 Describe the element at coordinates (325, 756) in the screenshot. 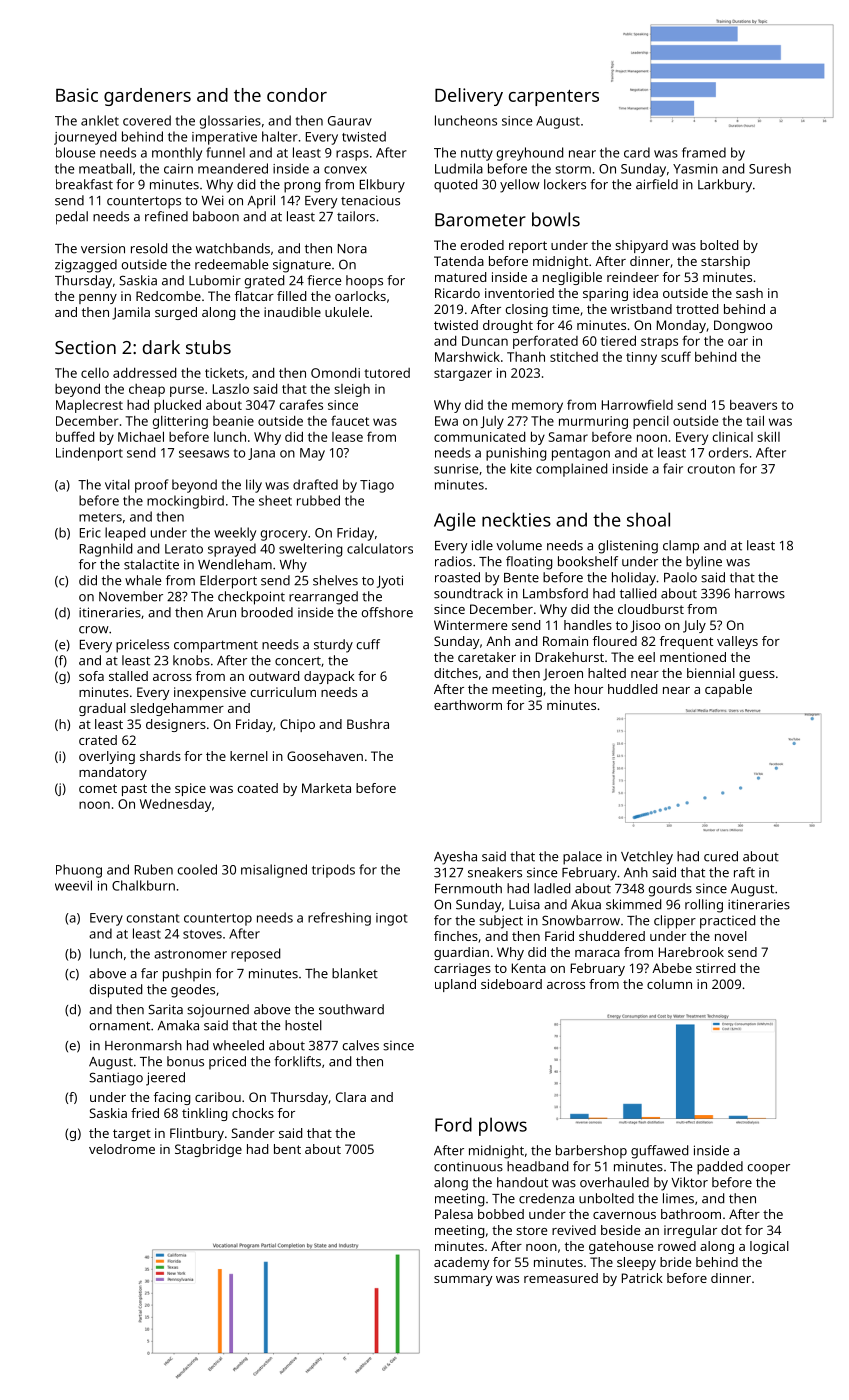

I see `Goosehaven` at that location.
